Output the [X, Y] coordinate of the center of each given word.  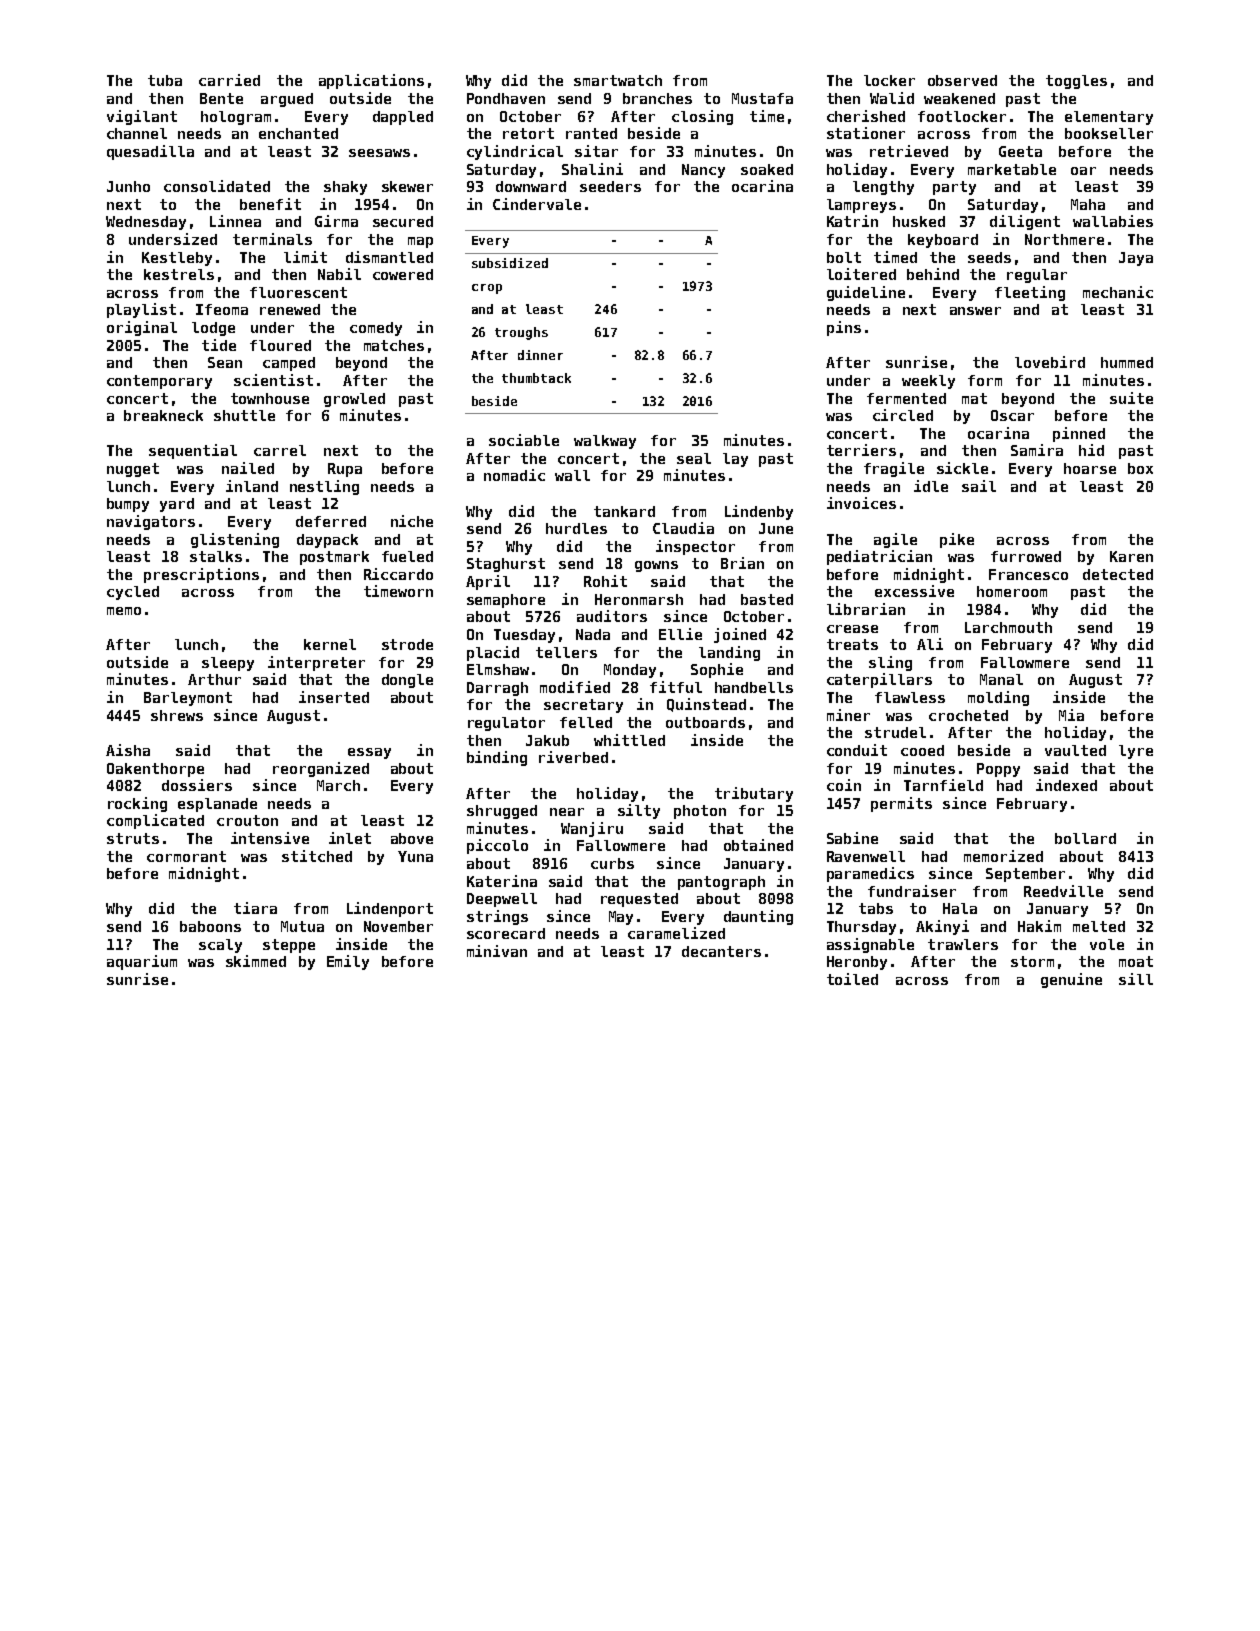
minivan [497, 951]
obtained [758, 845]
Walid [892, 98]
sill [1136, 979]
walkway [605, 442]
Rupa [345, 470]
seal [694, 458]
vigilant [142, 117]
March [338, 785]
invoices [861, 503]
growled [354, 400]
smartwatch [618, 80]
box [1140, 468]
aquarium [142, 962]
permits [901, 804]
